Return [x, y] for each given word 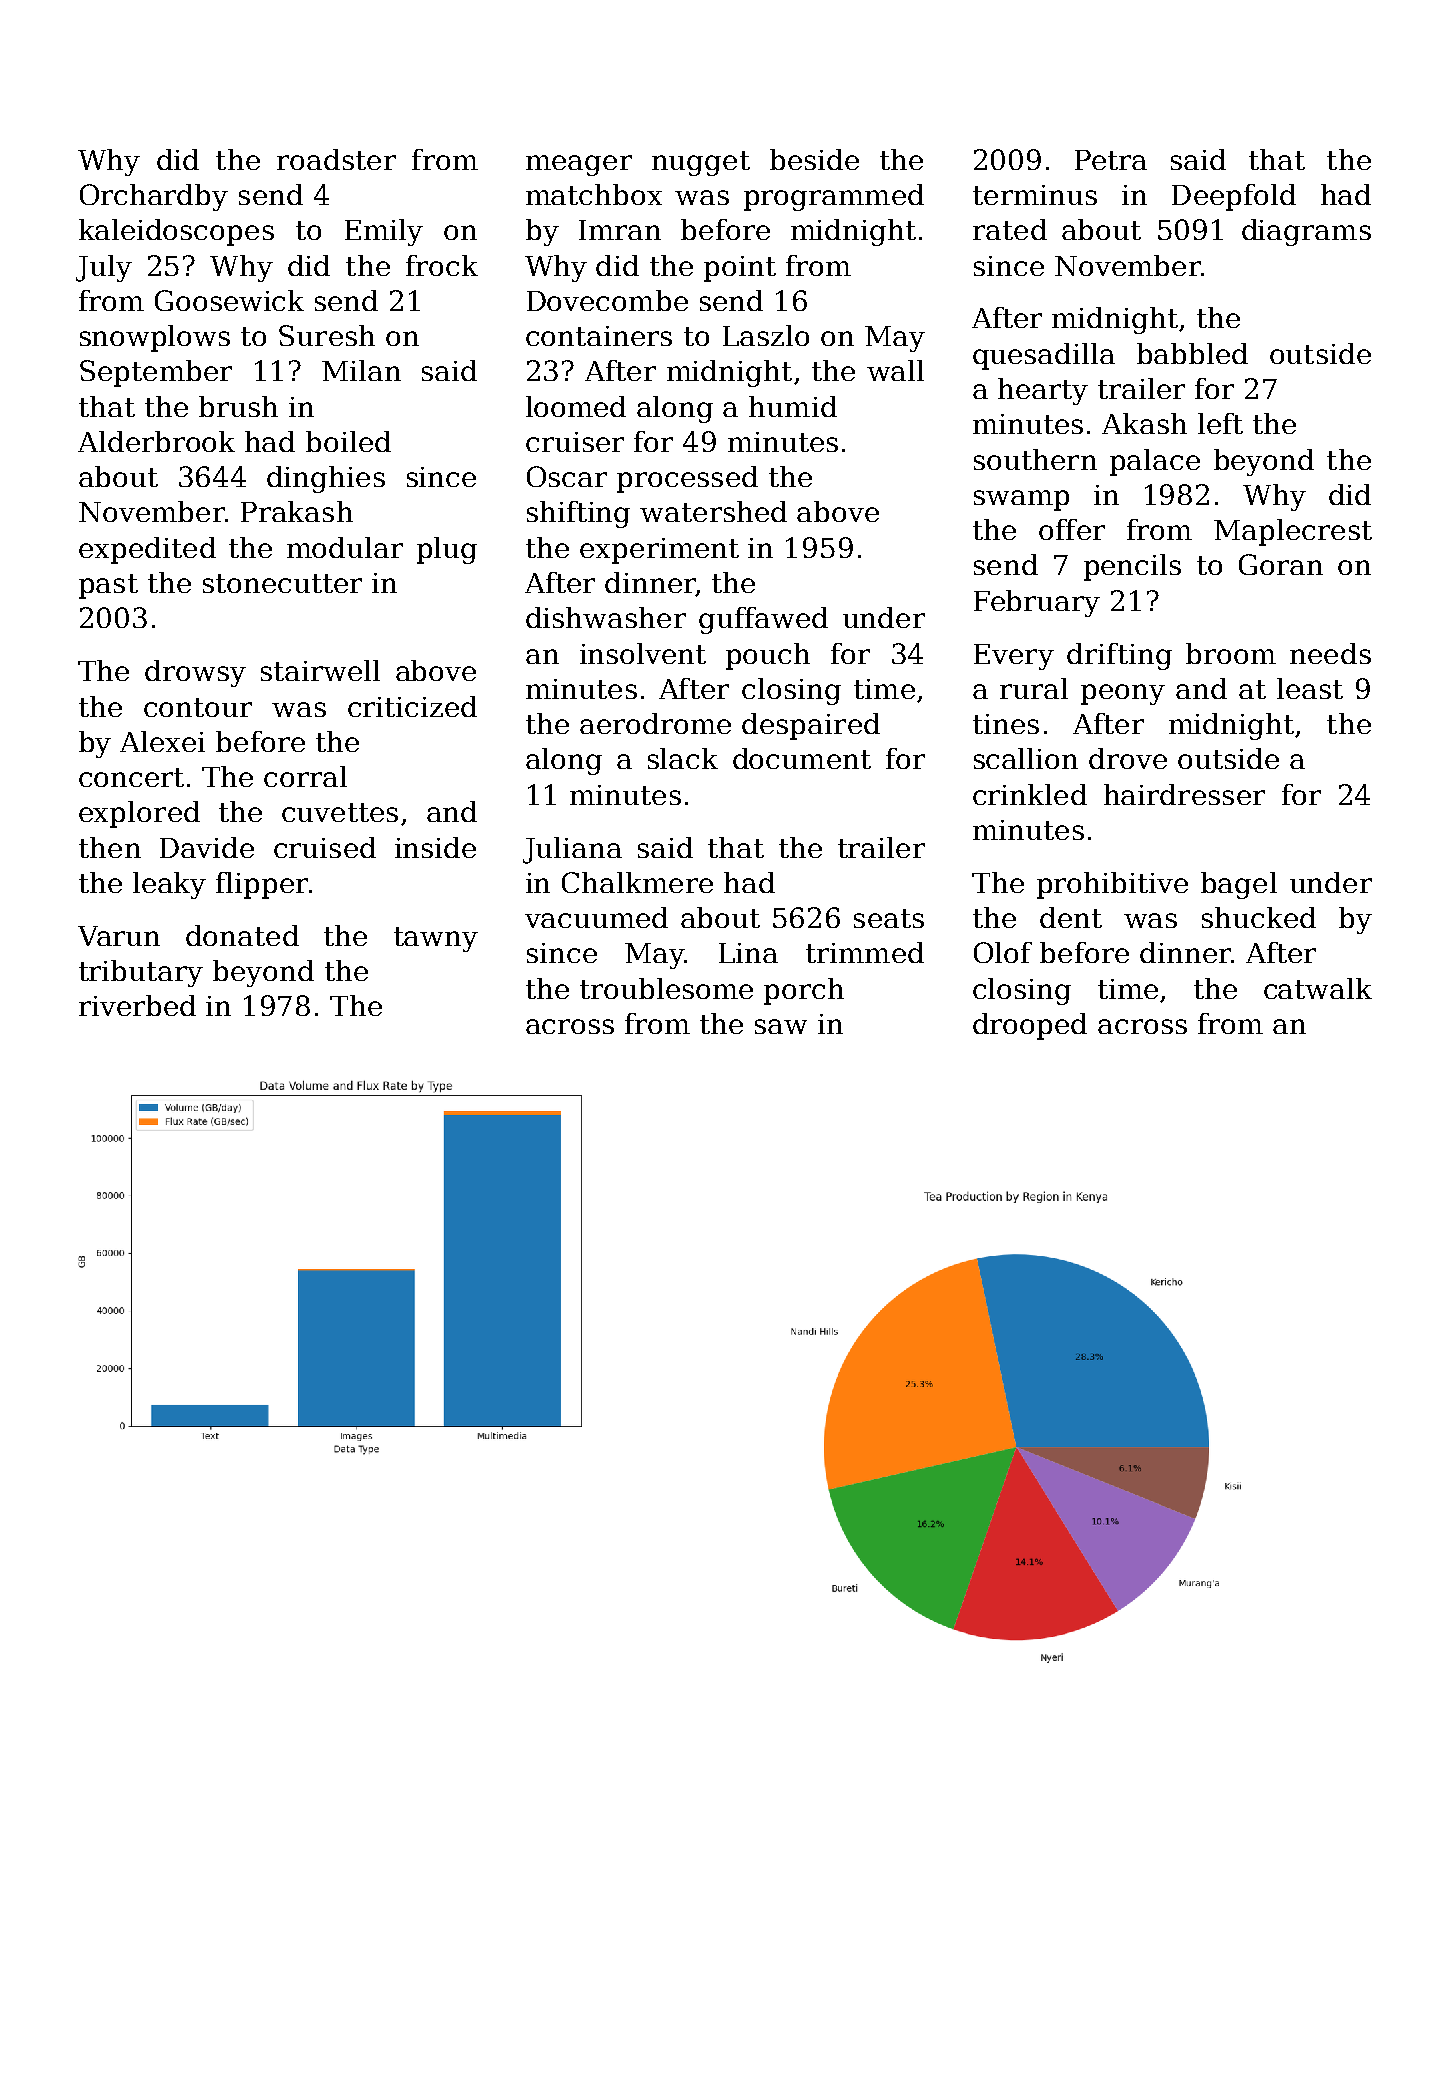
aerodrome [655, 723]
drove [1128, 758]
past [108, 586]
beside [814, 159]
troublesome [666, 988]
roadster [336, 159]
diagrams [1306, 232]
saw [781, 1026]
